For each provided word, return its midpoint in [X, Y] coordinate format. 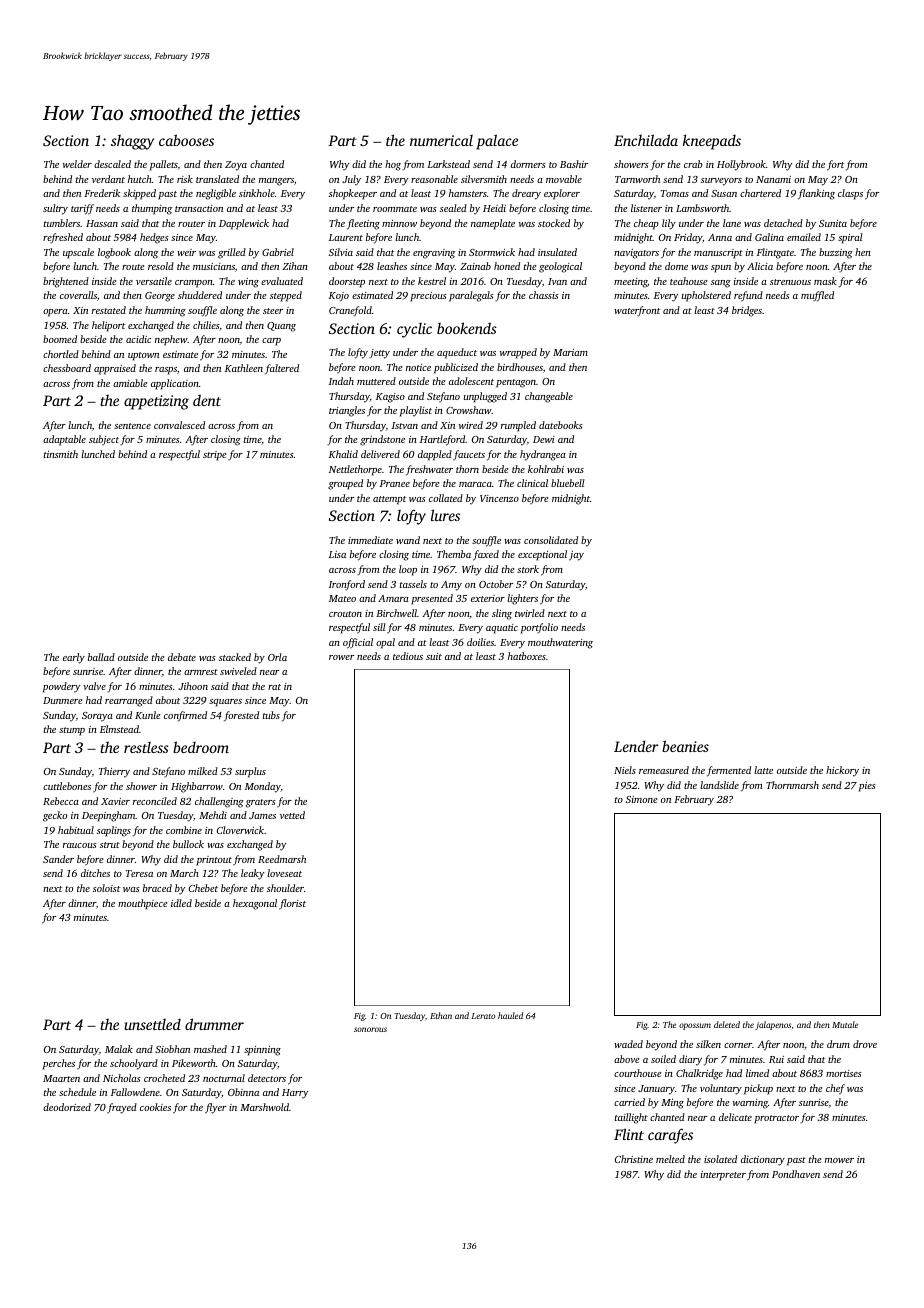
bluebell [568, 483]
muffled [817, 296]
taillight [631, 1118]
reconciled [155, 801]
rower [341, 657]
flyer [215, 1108]
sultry [55, 209]
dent [207, 400]
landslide [719, 785]
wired [471, 425]
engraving [434, 254]
